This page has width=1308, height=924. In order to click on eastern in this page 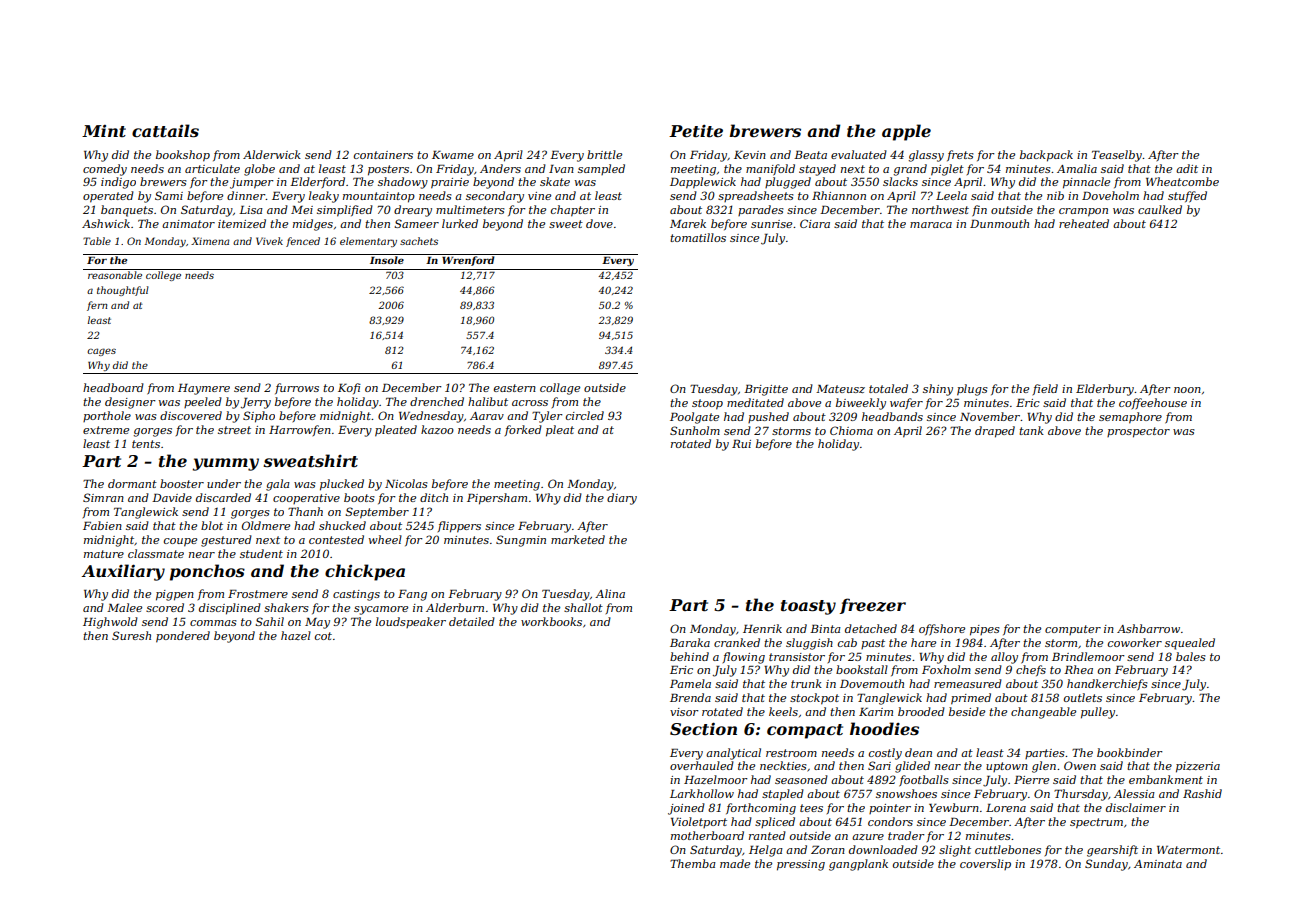, I will do `click(515, 388)`.
